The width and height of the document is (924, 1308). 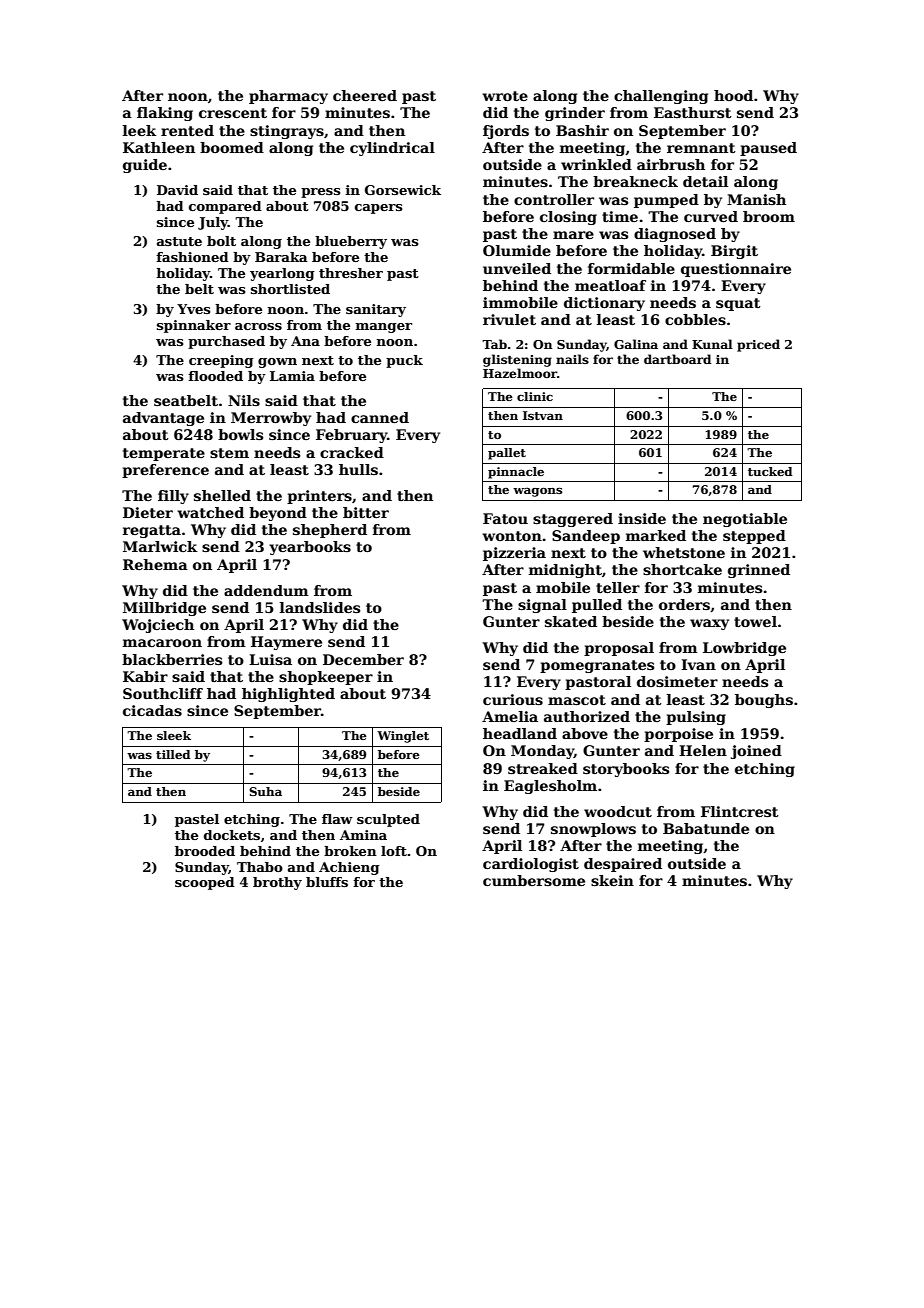 I want to click on sculpted, so click(x=388, y=820).
